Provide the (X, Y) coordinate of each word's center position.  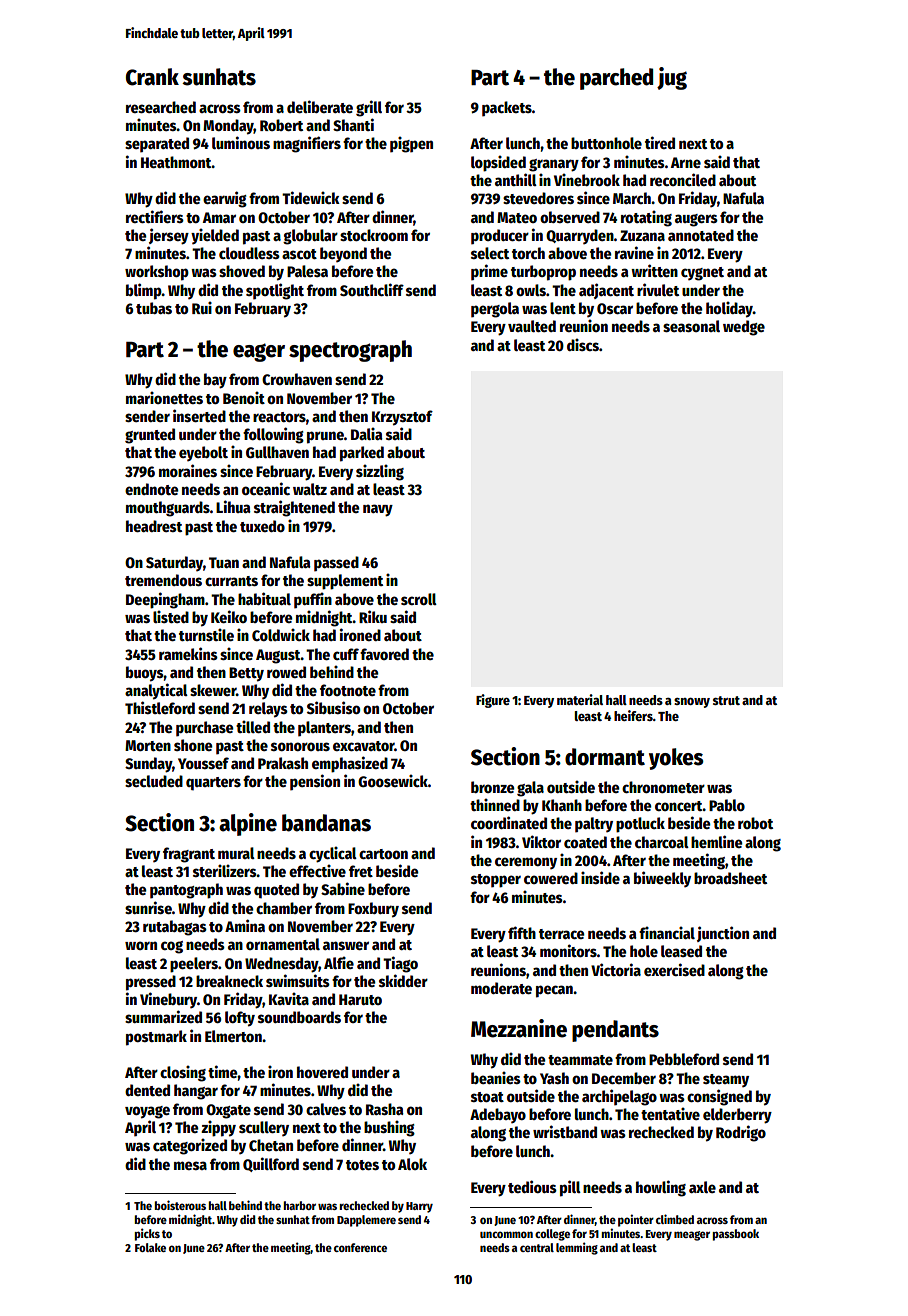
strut (726, 700)
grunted (150, 436)
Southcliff (372, 289)
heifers (633, 715)
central (537, 1247)
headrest (154, 526)
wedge (744, 328)
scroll (419, 599)
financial (667, 932)
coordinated (509, 822)
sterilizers (225, 870)
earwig (225, 199)
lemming (577, 1248)
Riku (373, 616)
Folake (150, 1247)
